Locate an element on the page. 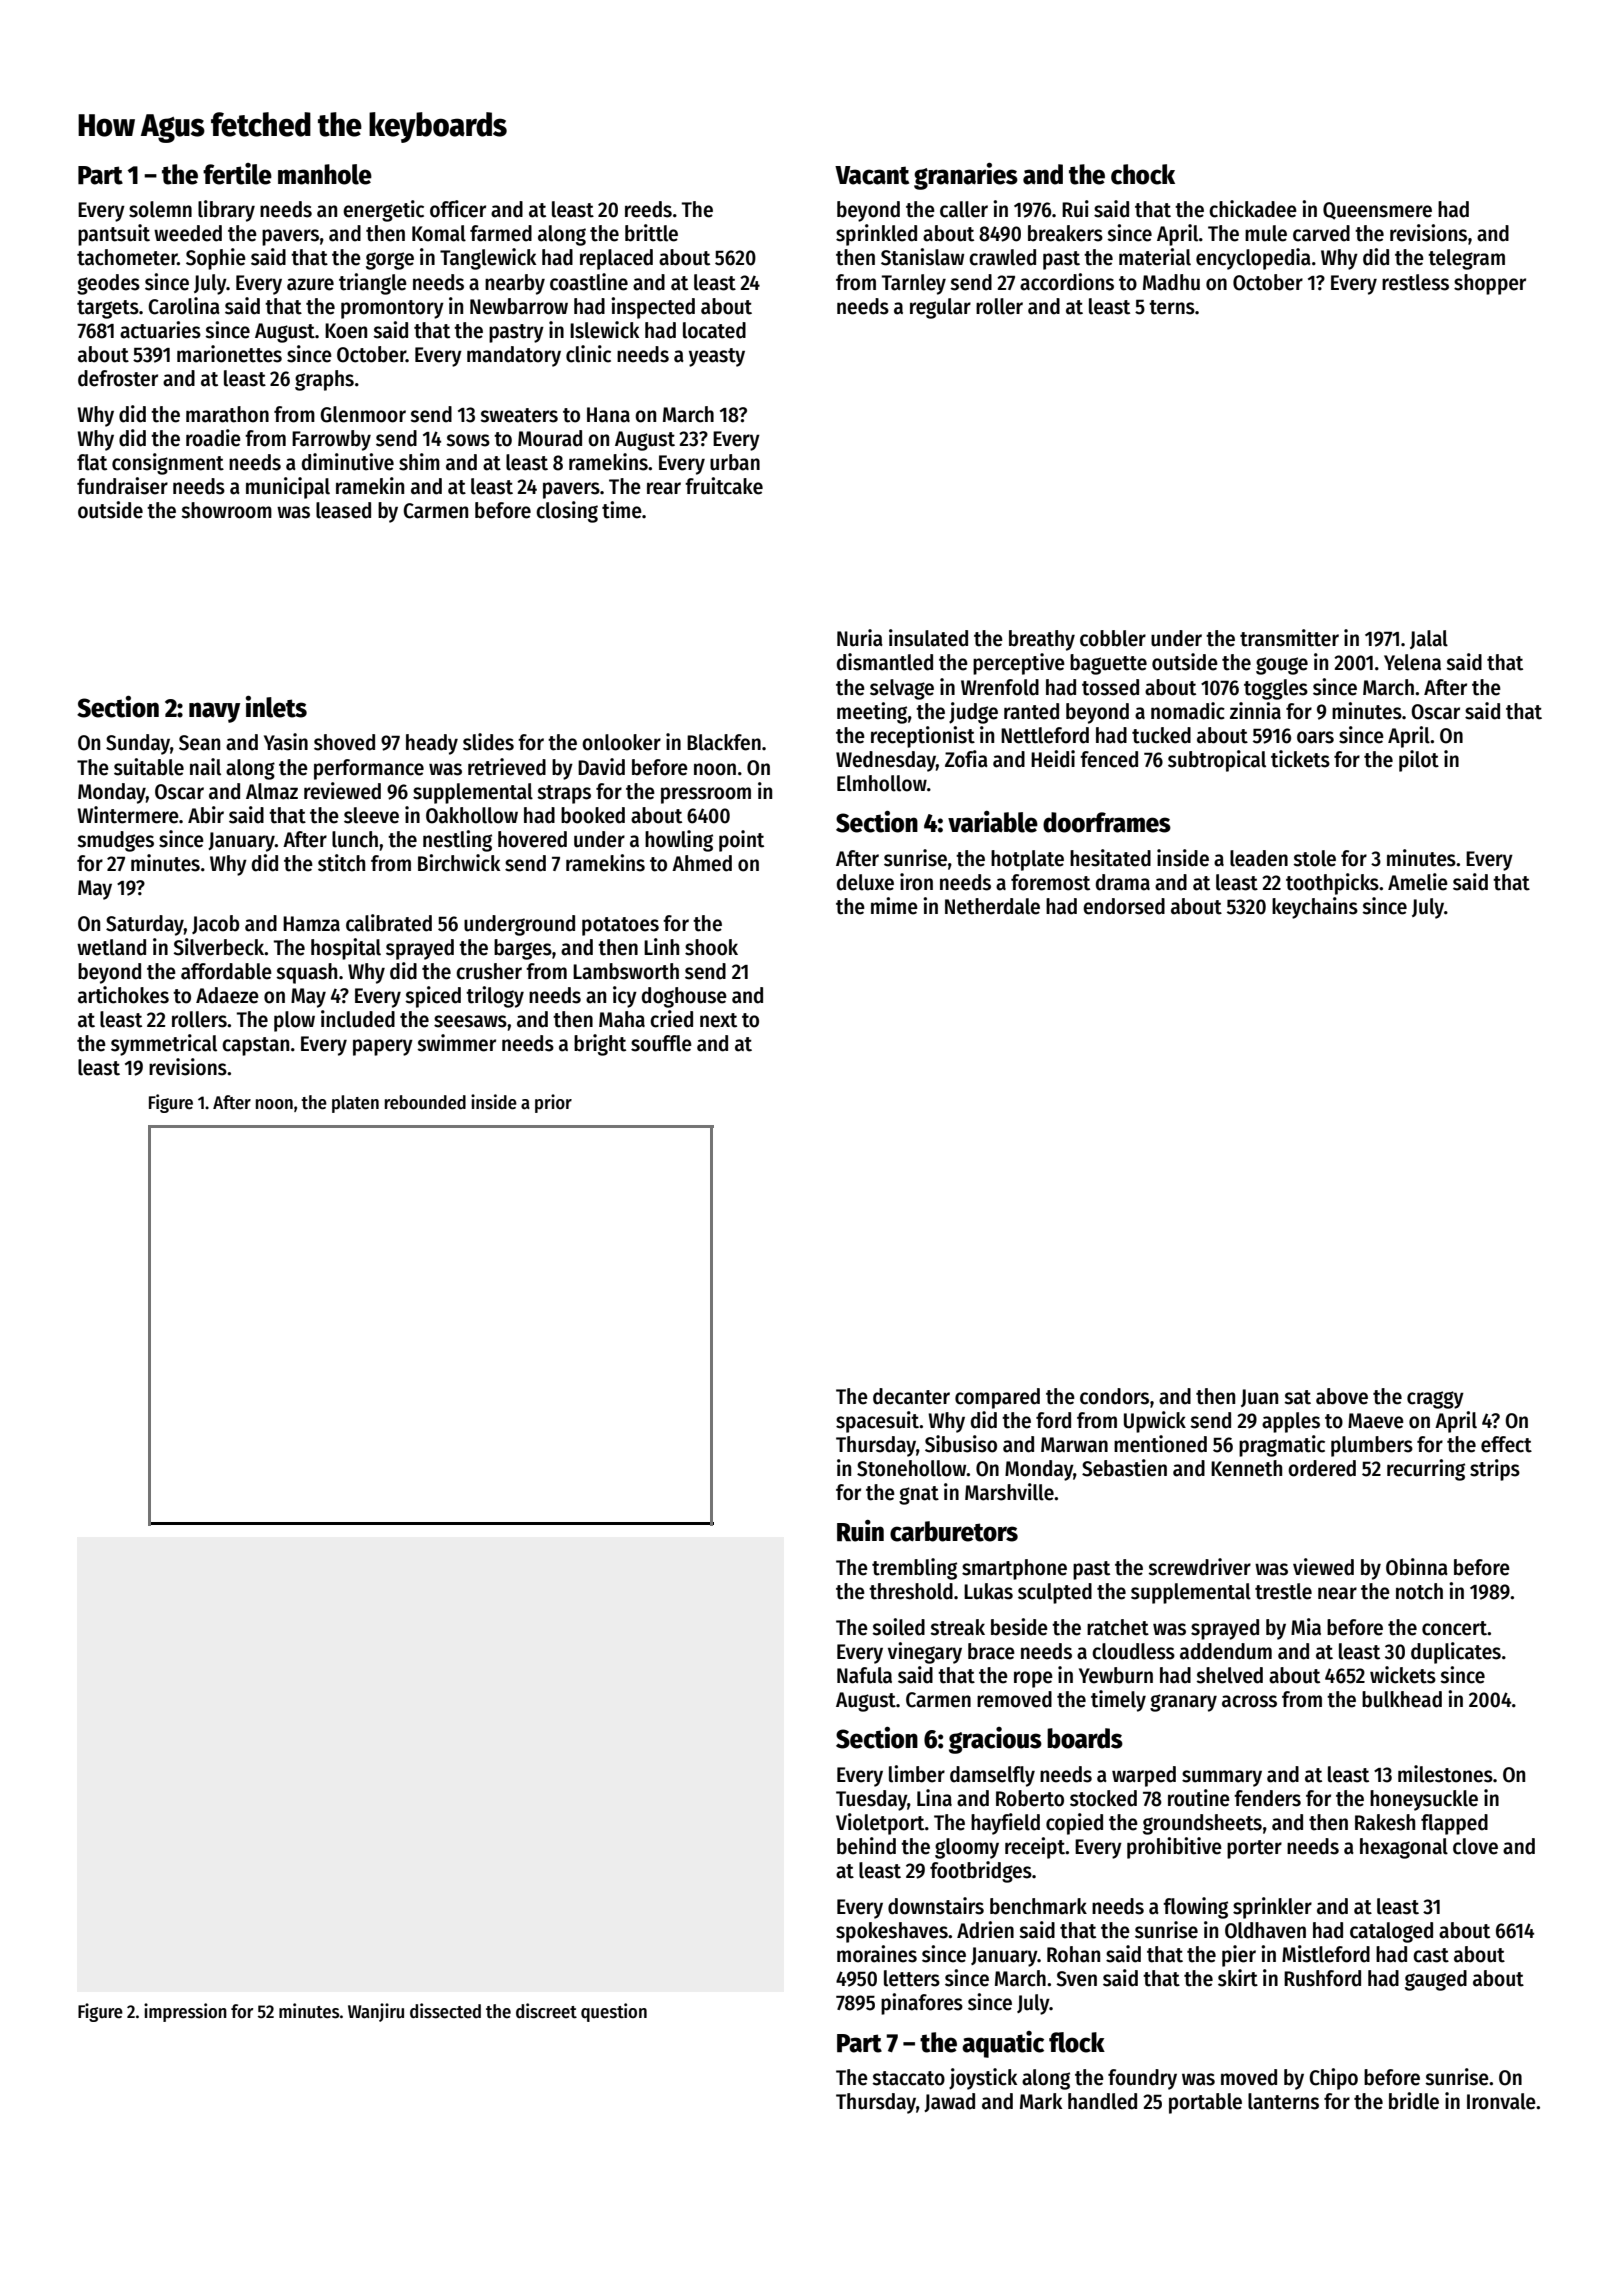 The width and height of the document is (1620, 2292). Jawad is located at coordinates (949, 2102).
